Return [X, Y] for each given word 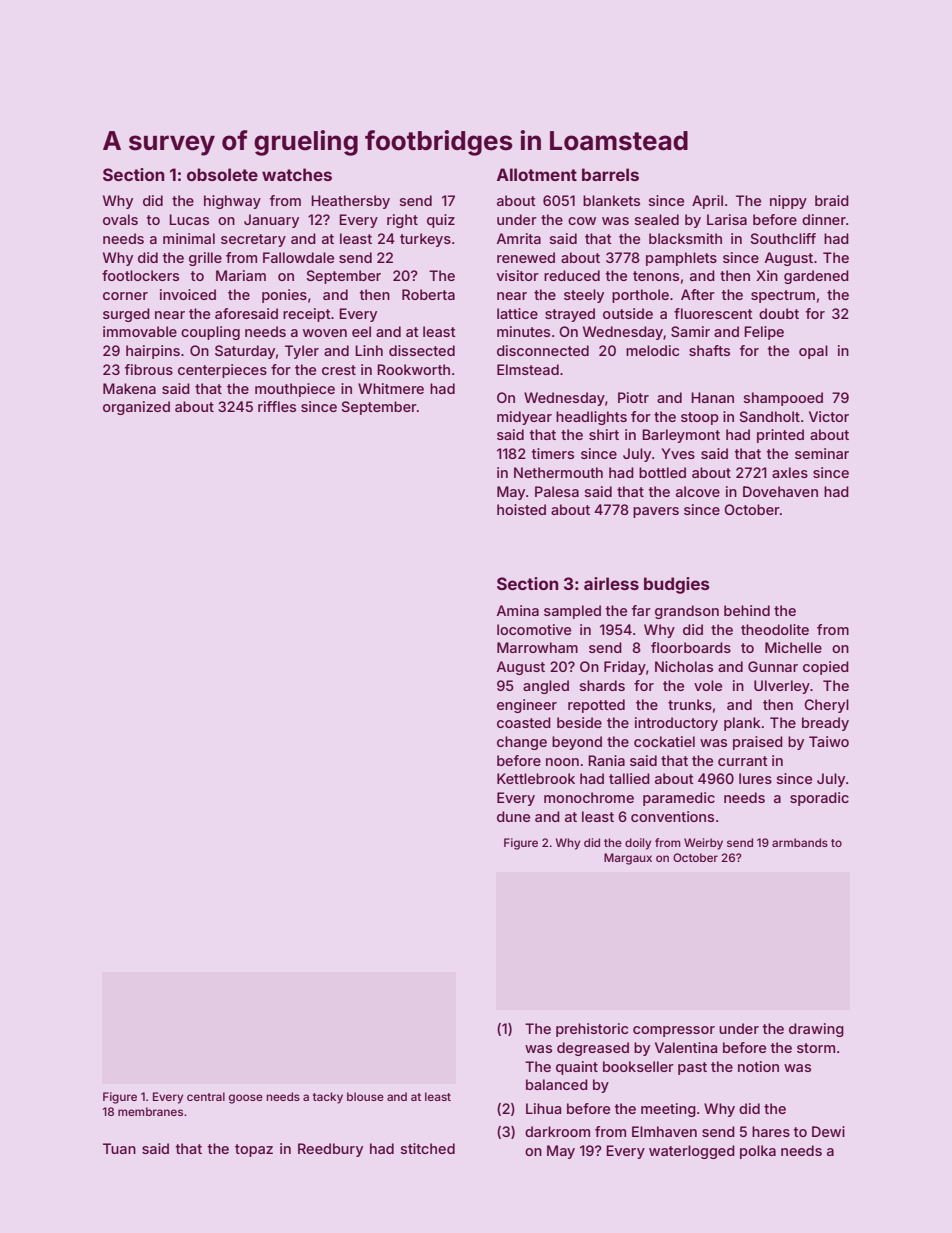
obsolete [222, 174]
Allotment [537, 174]
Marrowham [537, 647]
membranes [150, 1111]
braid [832, 200]
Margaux [628, 859]
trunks [690, 704]
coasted [524, 722]
